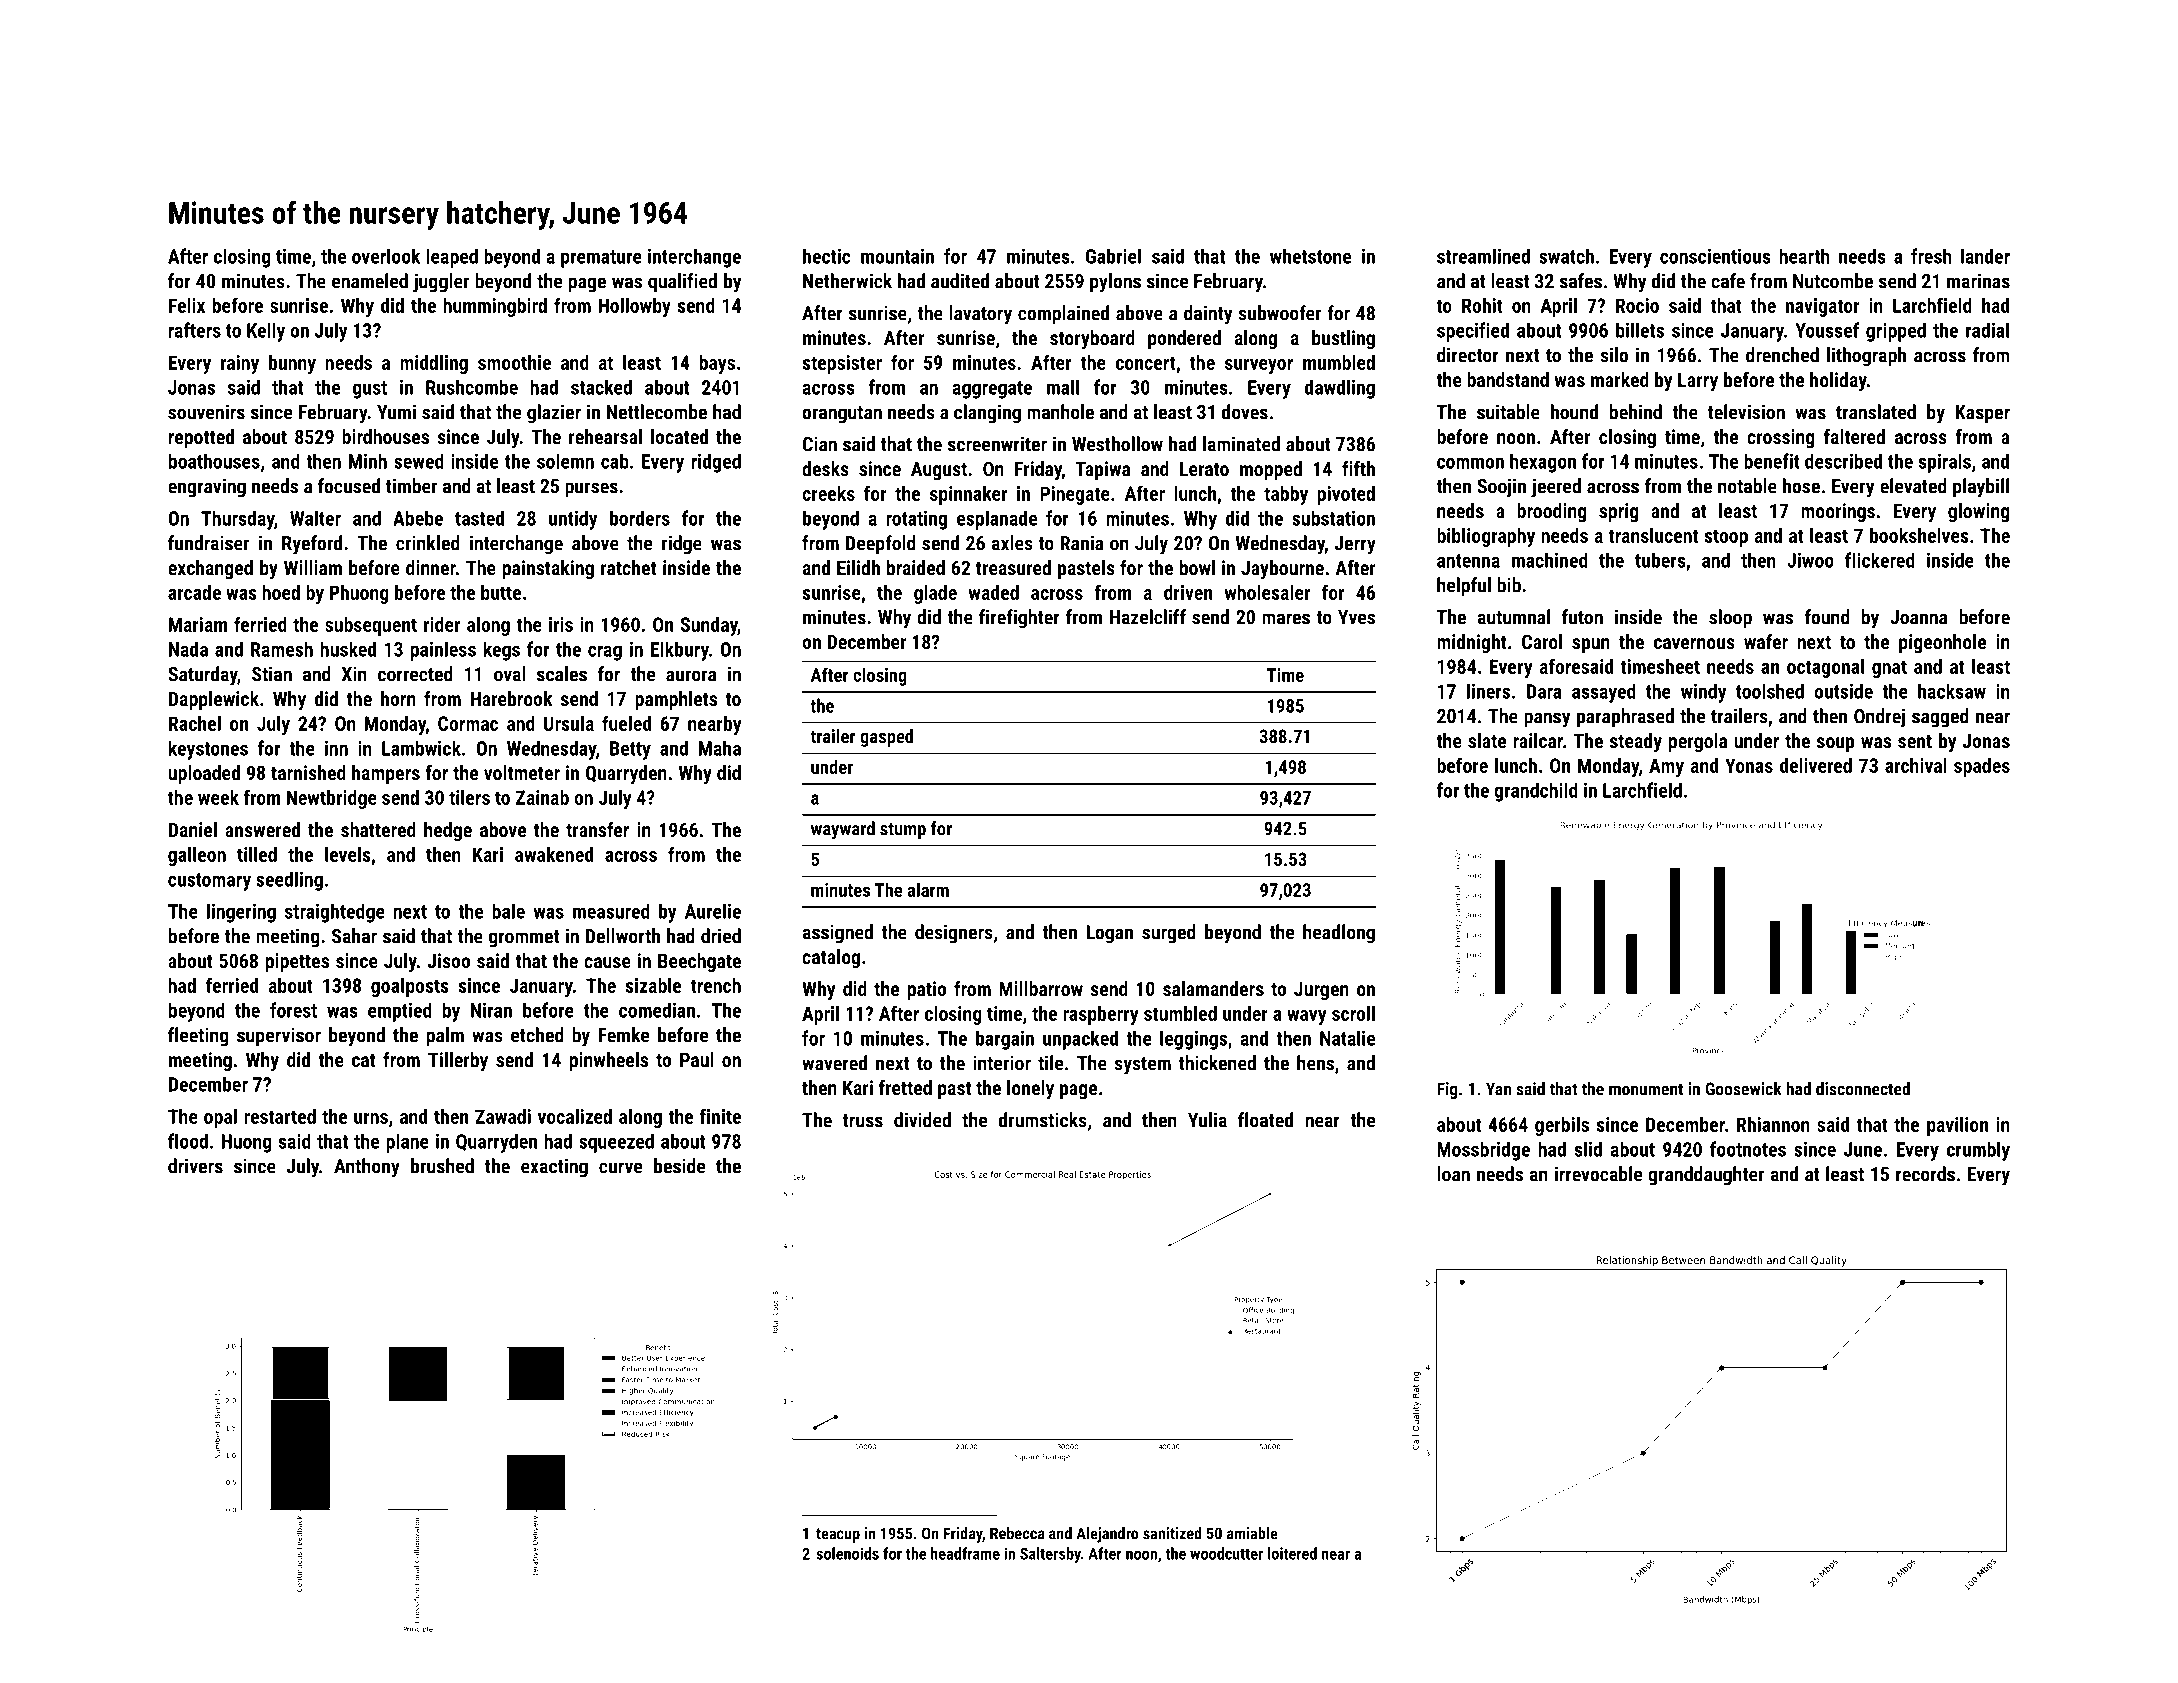 The image size is (2178, 1683). What do you see at coordinates (1043, 1120) in the screenshot?
I see `drumsticks` at bounding box center [1043, 1120].
